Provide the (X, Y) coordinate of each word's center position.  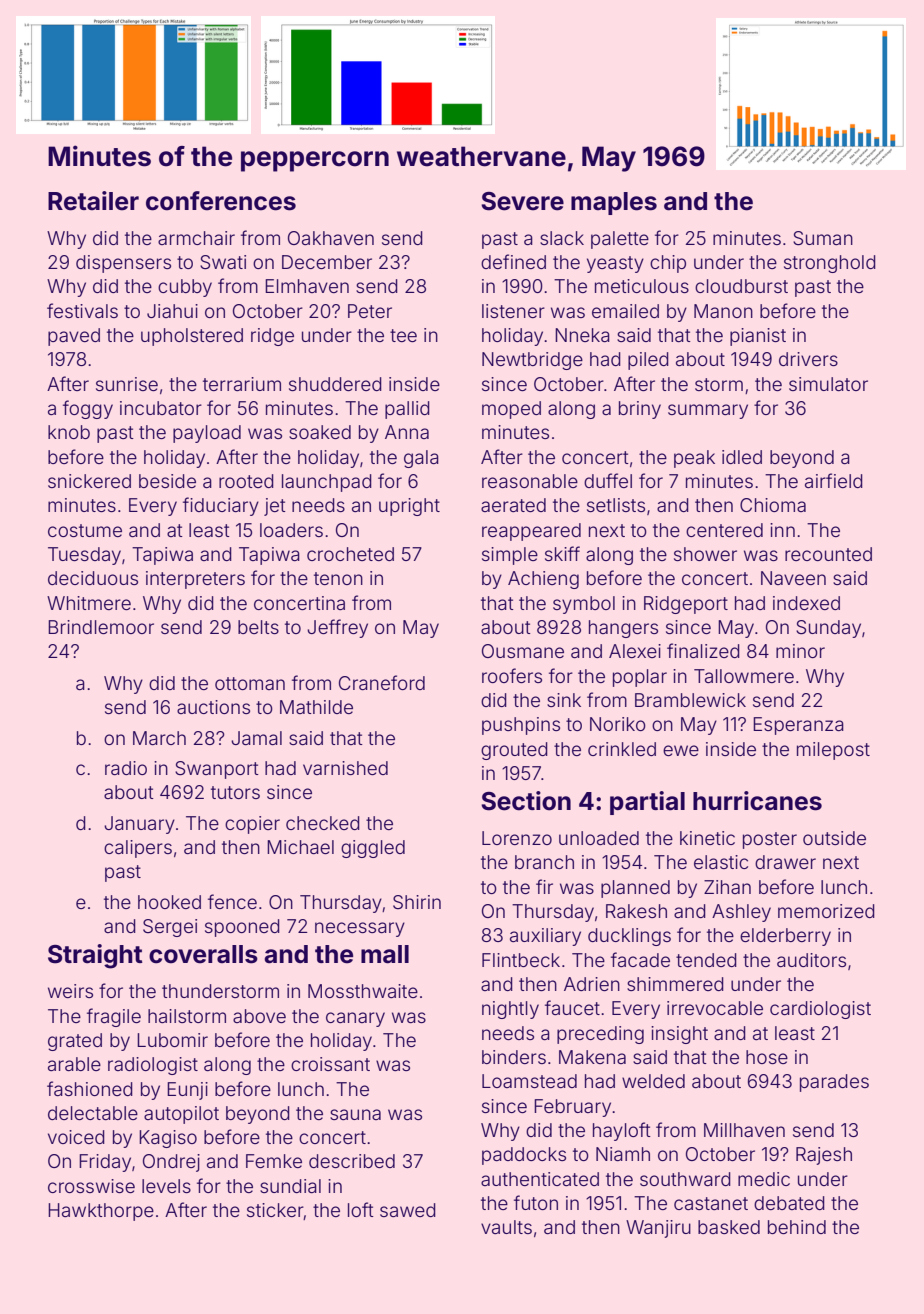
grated (75, 1042)
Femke (274, 1161)
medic (764, 1179)
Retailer (93, 201)
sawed (408, 1210)
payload (207, 434)
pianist (758, 337)
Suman (823, 238)
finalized (703, 650)
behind (797, 1227)
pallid (407, 410)
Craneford (382, 682)
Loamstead (529, 1081)
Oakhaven (331, 238)
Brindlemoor (101, 627)
